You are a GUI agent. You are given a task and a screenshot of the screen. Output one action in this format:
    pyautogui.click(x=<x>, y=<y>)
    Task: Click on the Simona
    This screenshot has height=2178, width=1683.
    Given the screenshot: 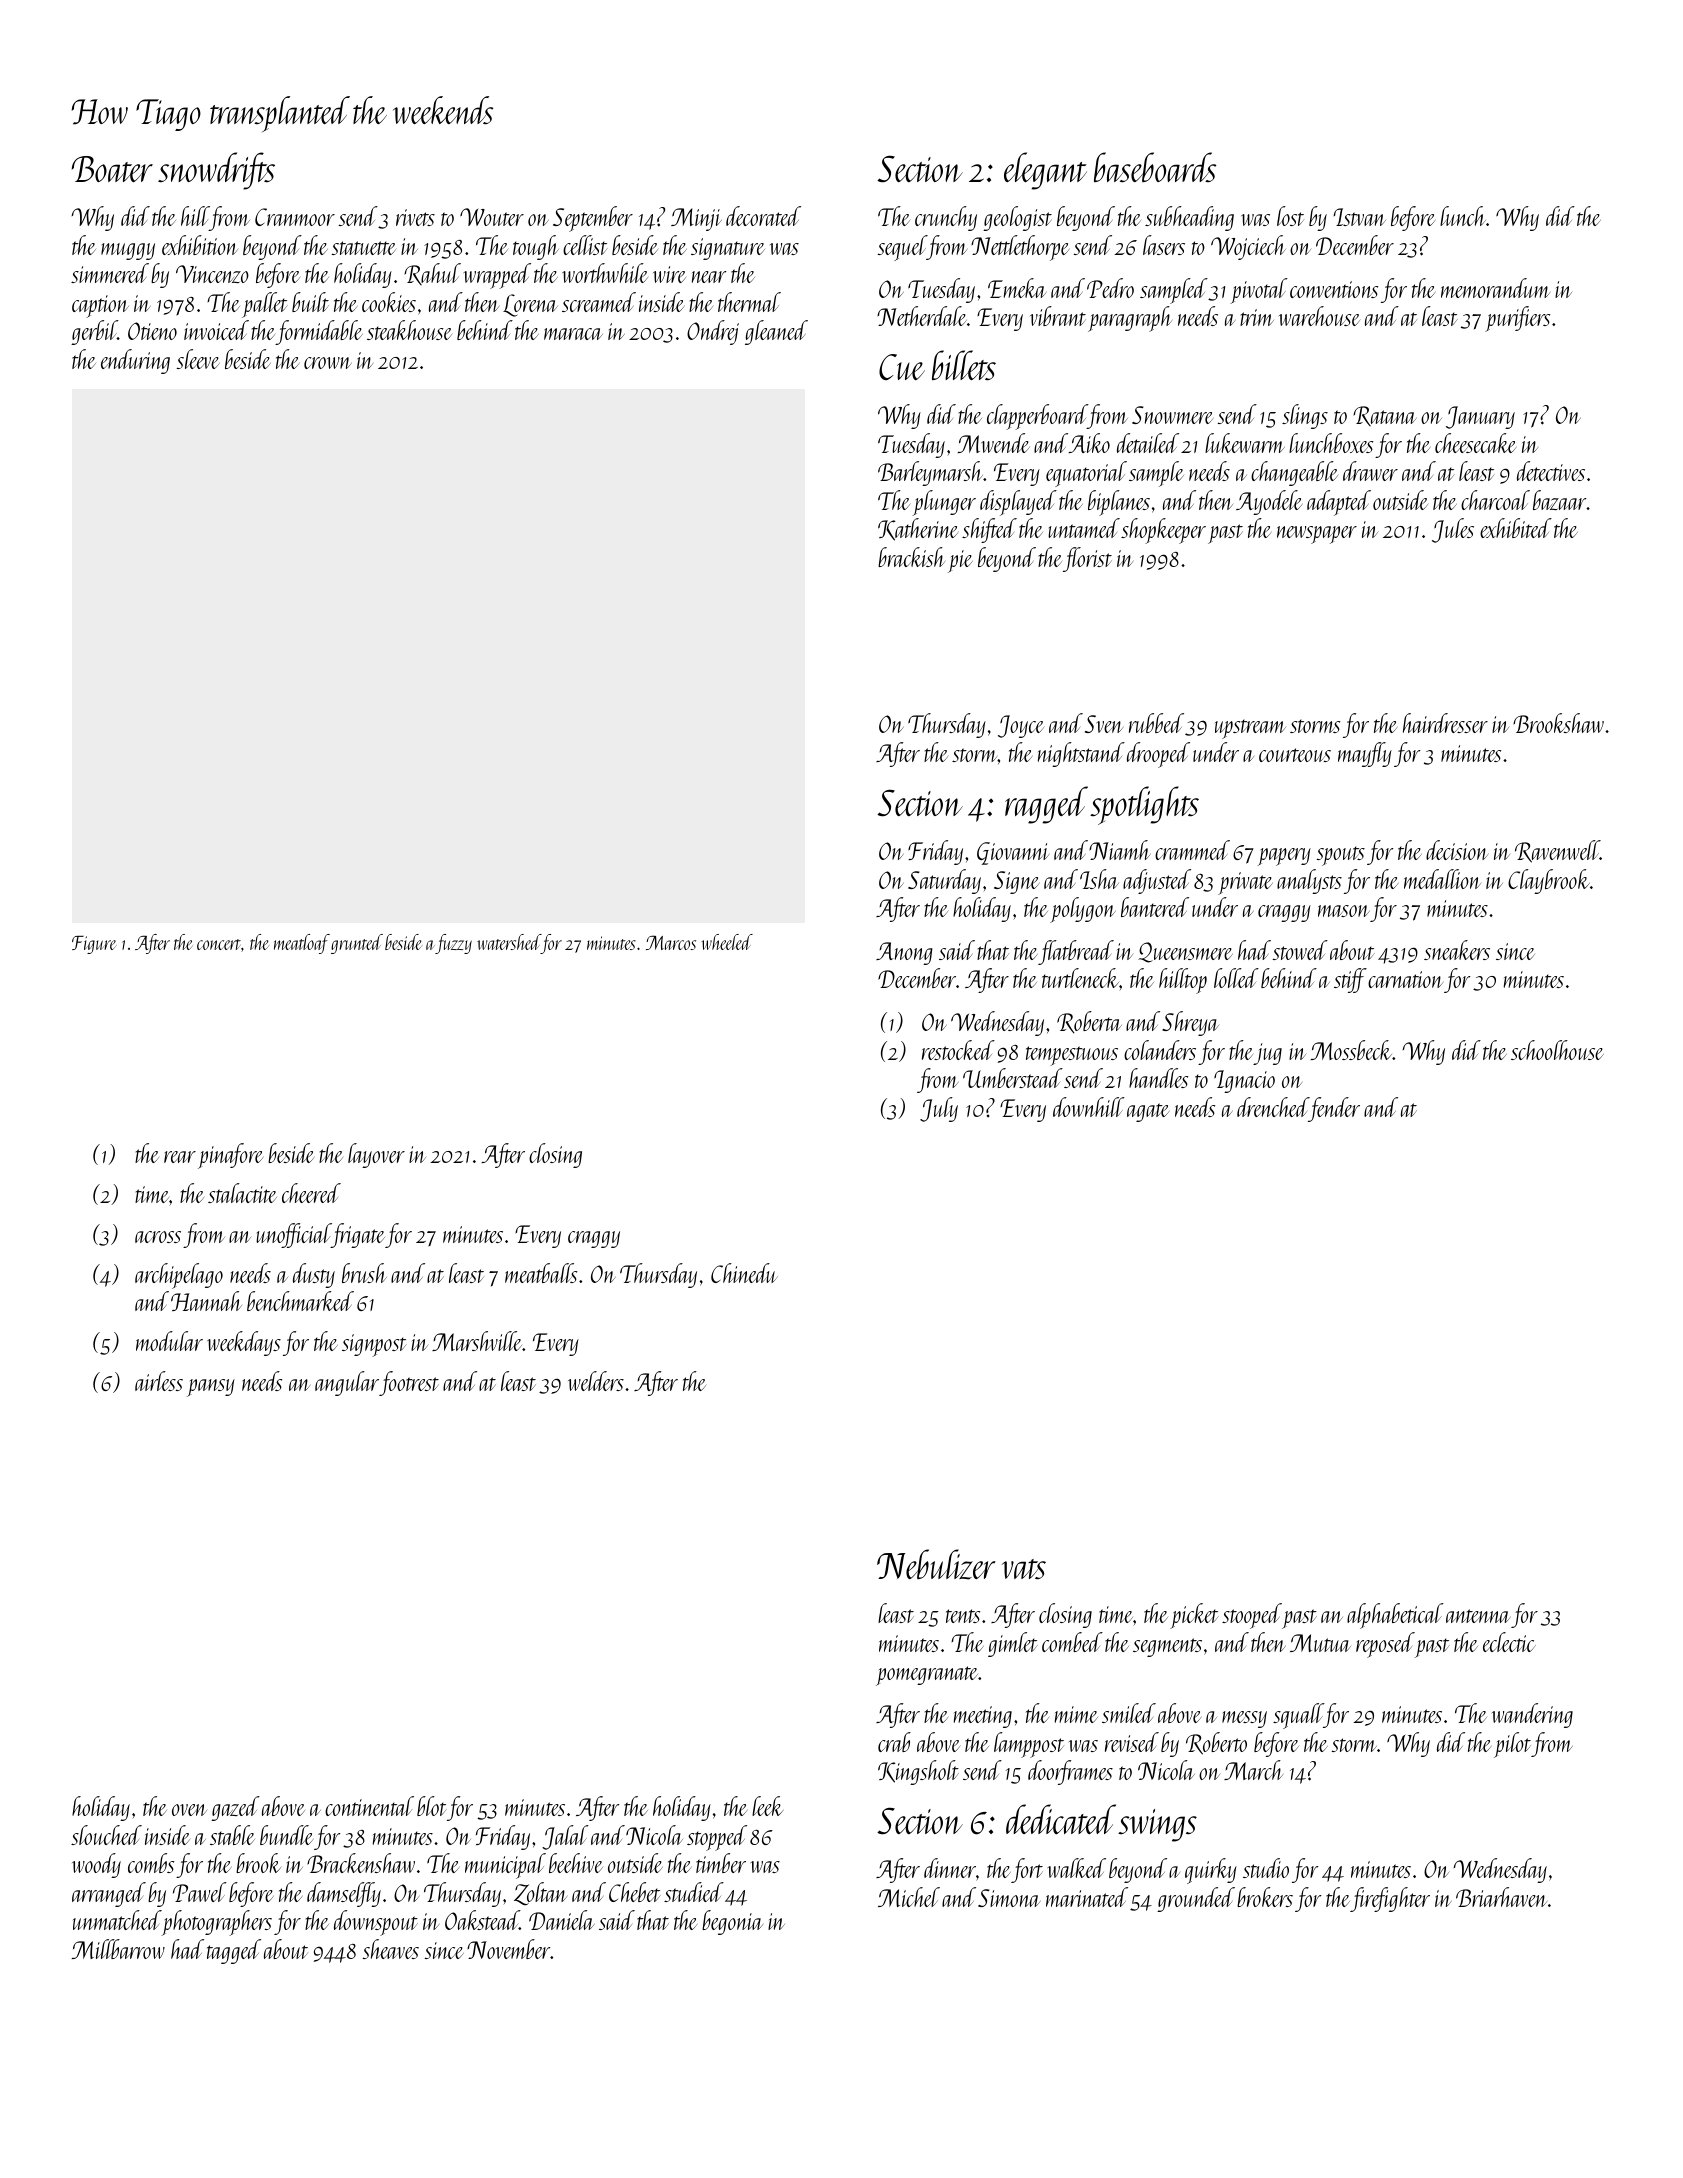 What is the action you would take?
    pyautogui.click(x=1009, y=1898)
